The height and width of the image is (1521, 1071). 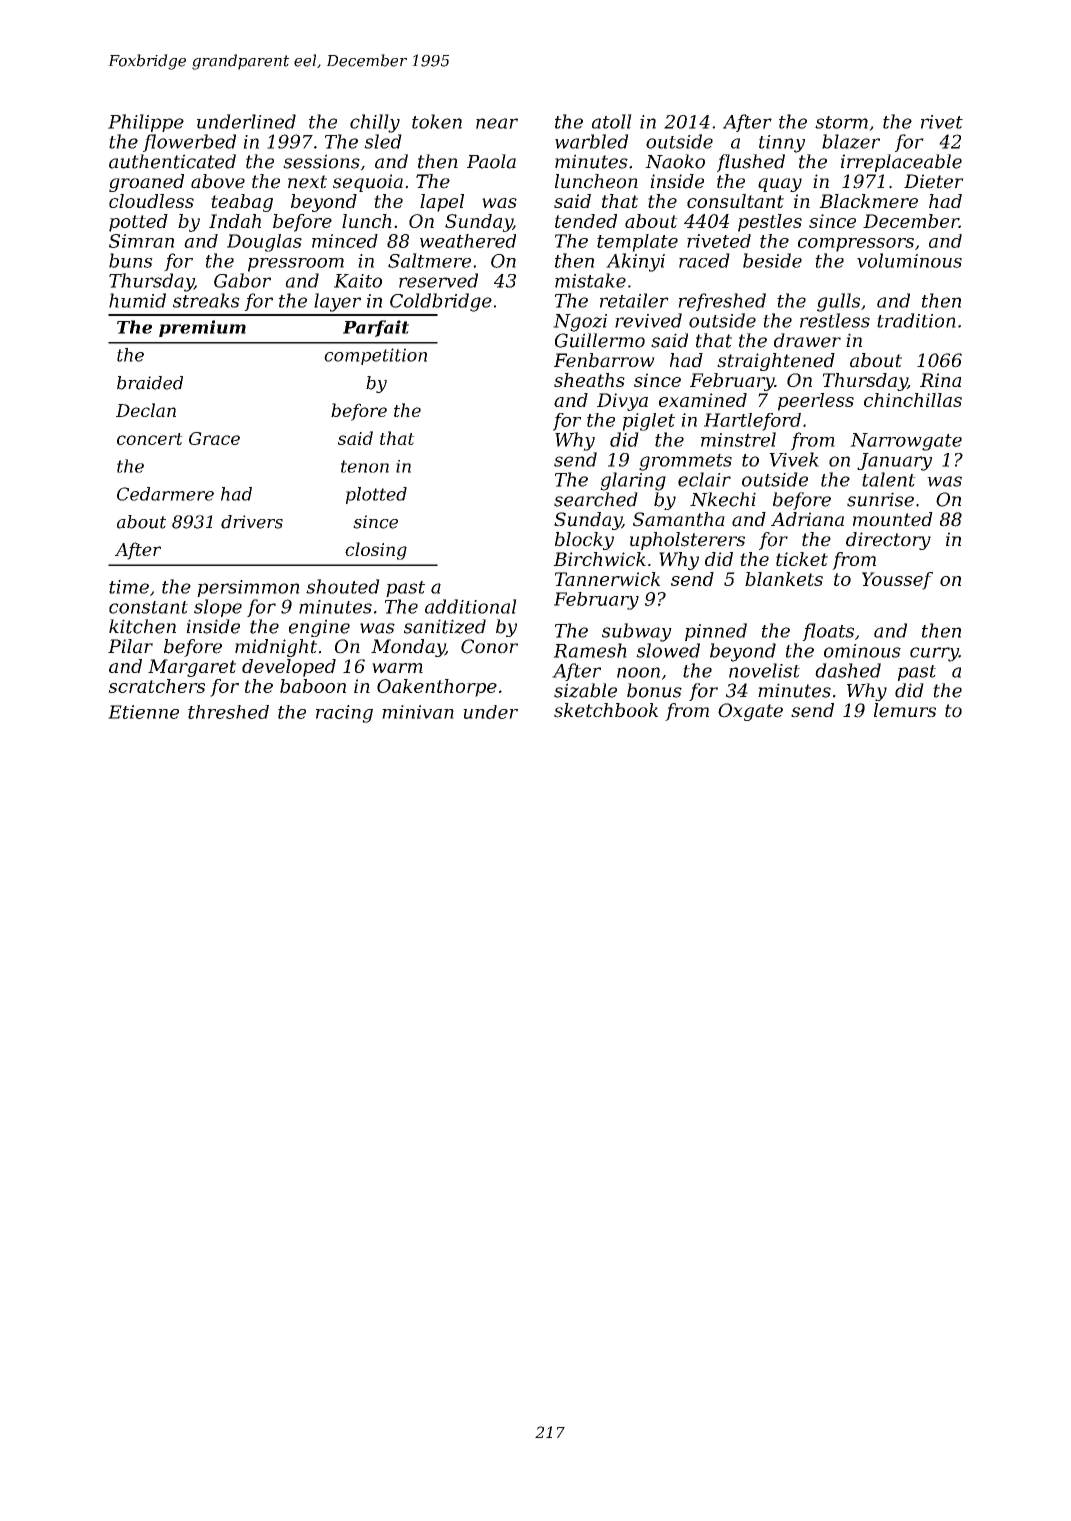 What do you see at coordinates (612, 121) in the image?
I see `atoll` at bounding box center [612, 121].
